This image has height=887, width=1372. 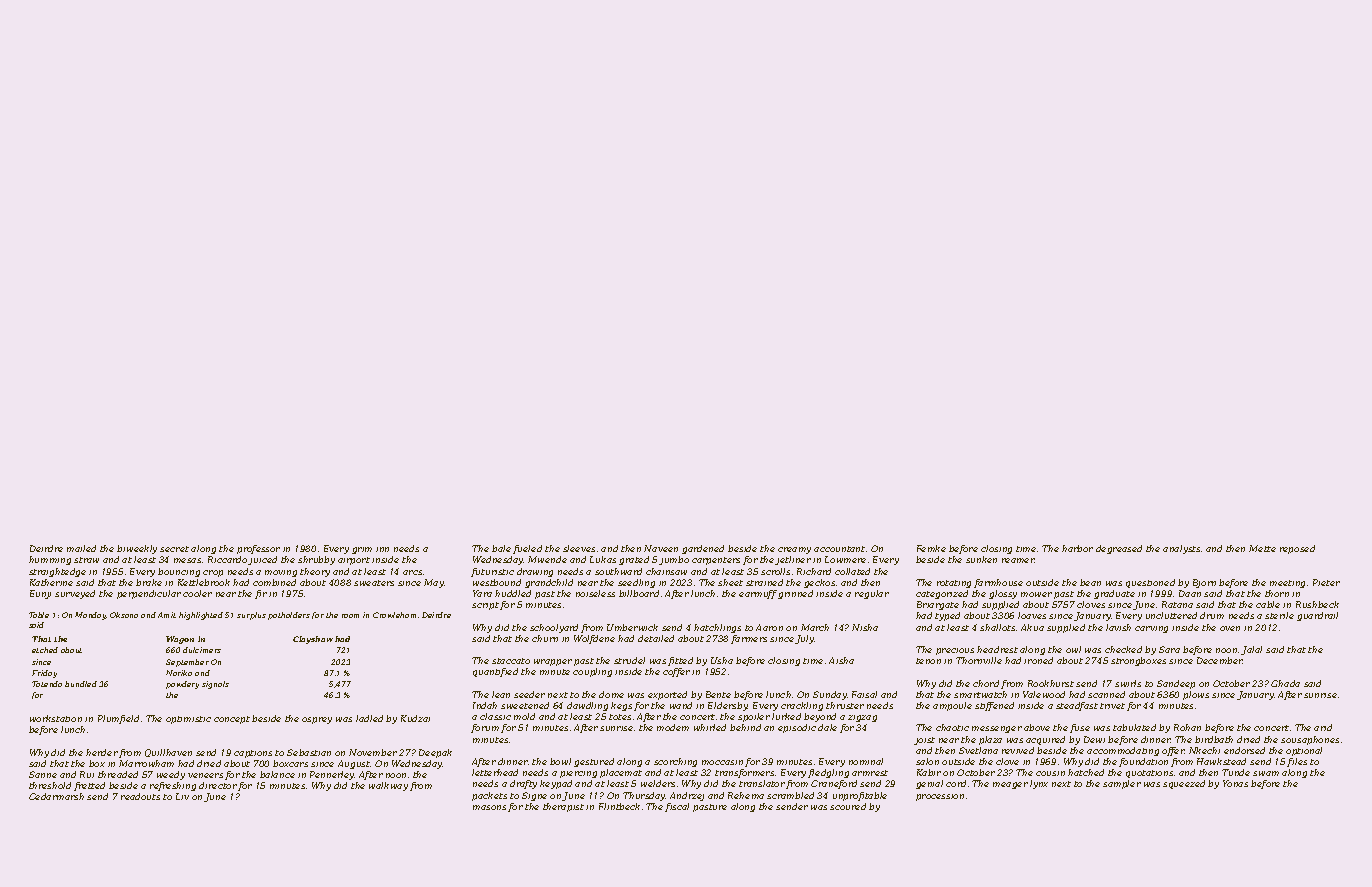 I want to click on Pieter, so click(x=1326, y=582).
